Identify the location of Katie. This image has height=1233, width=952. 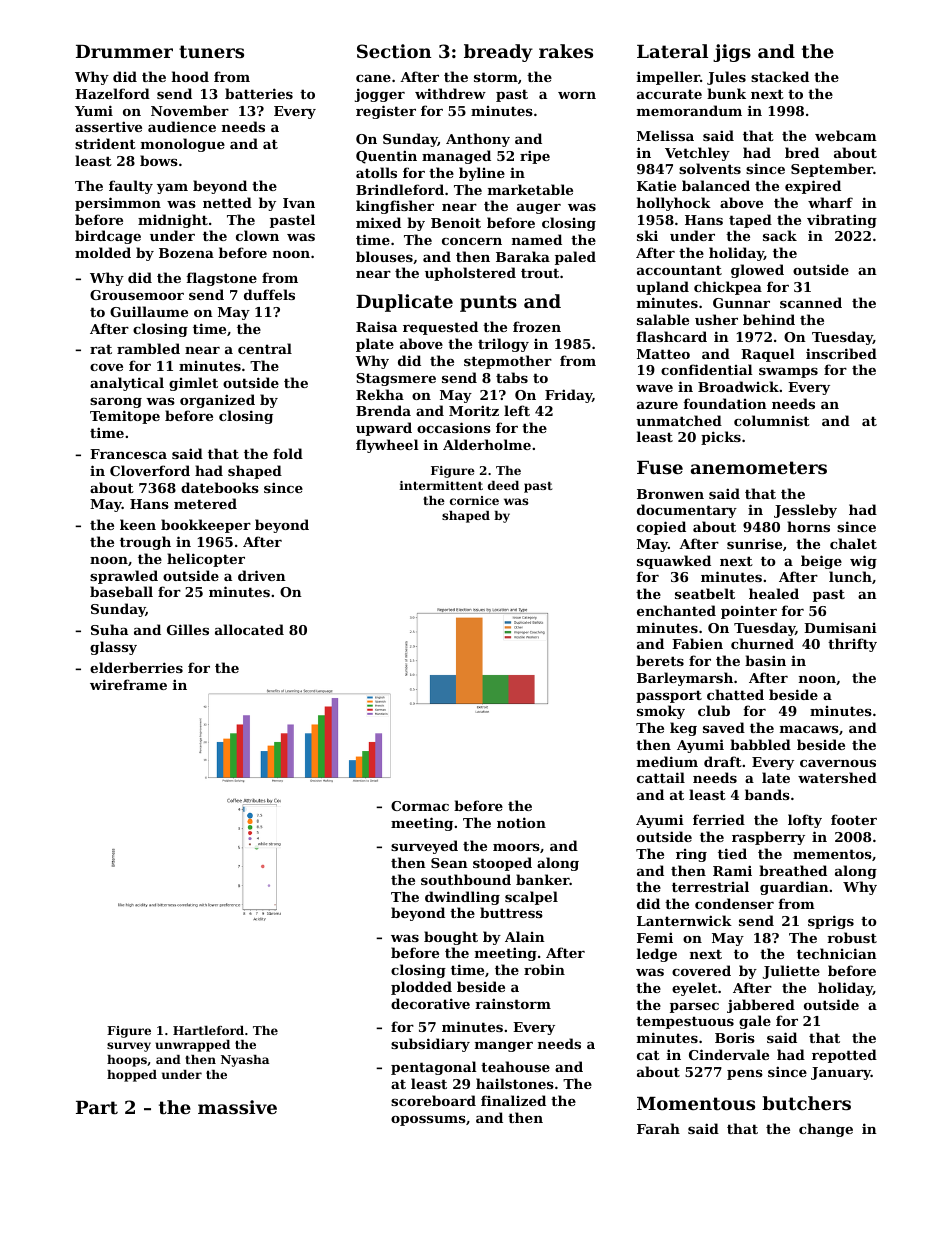
(656, 185).
